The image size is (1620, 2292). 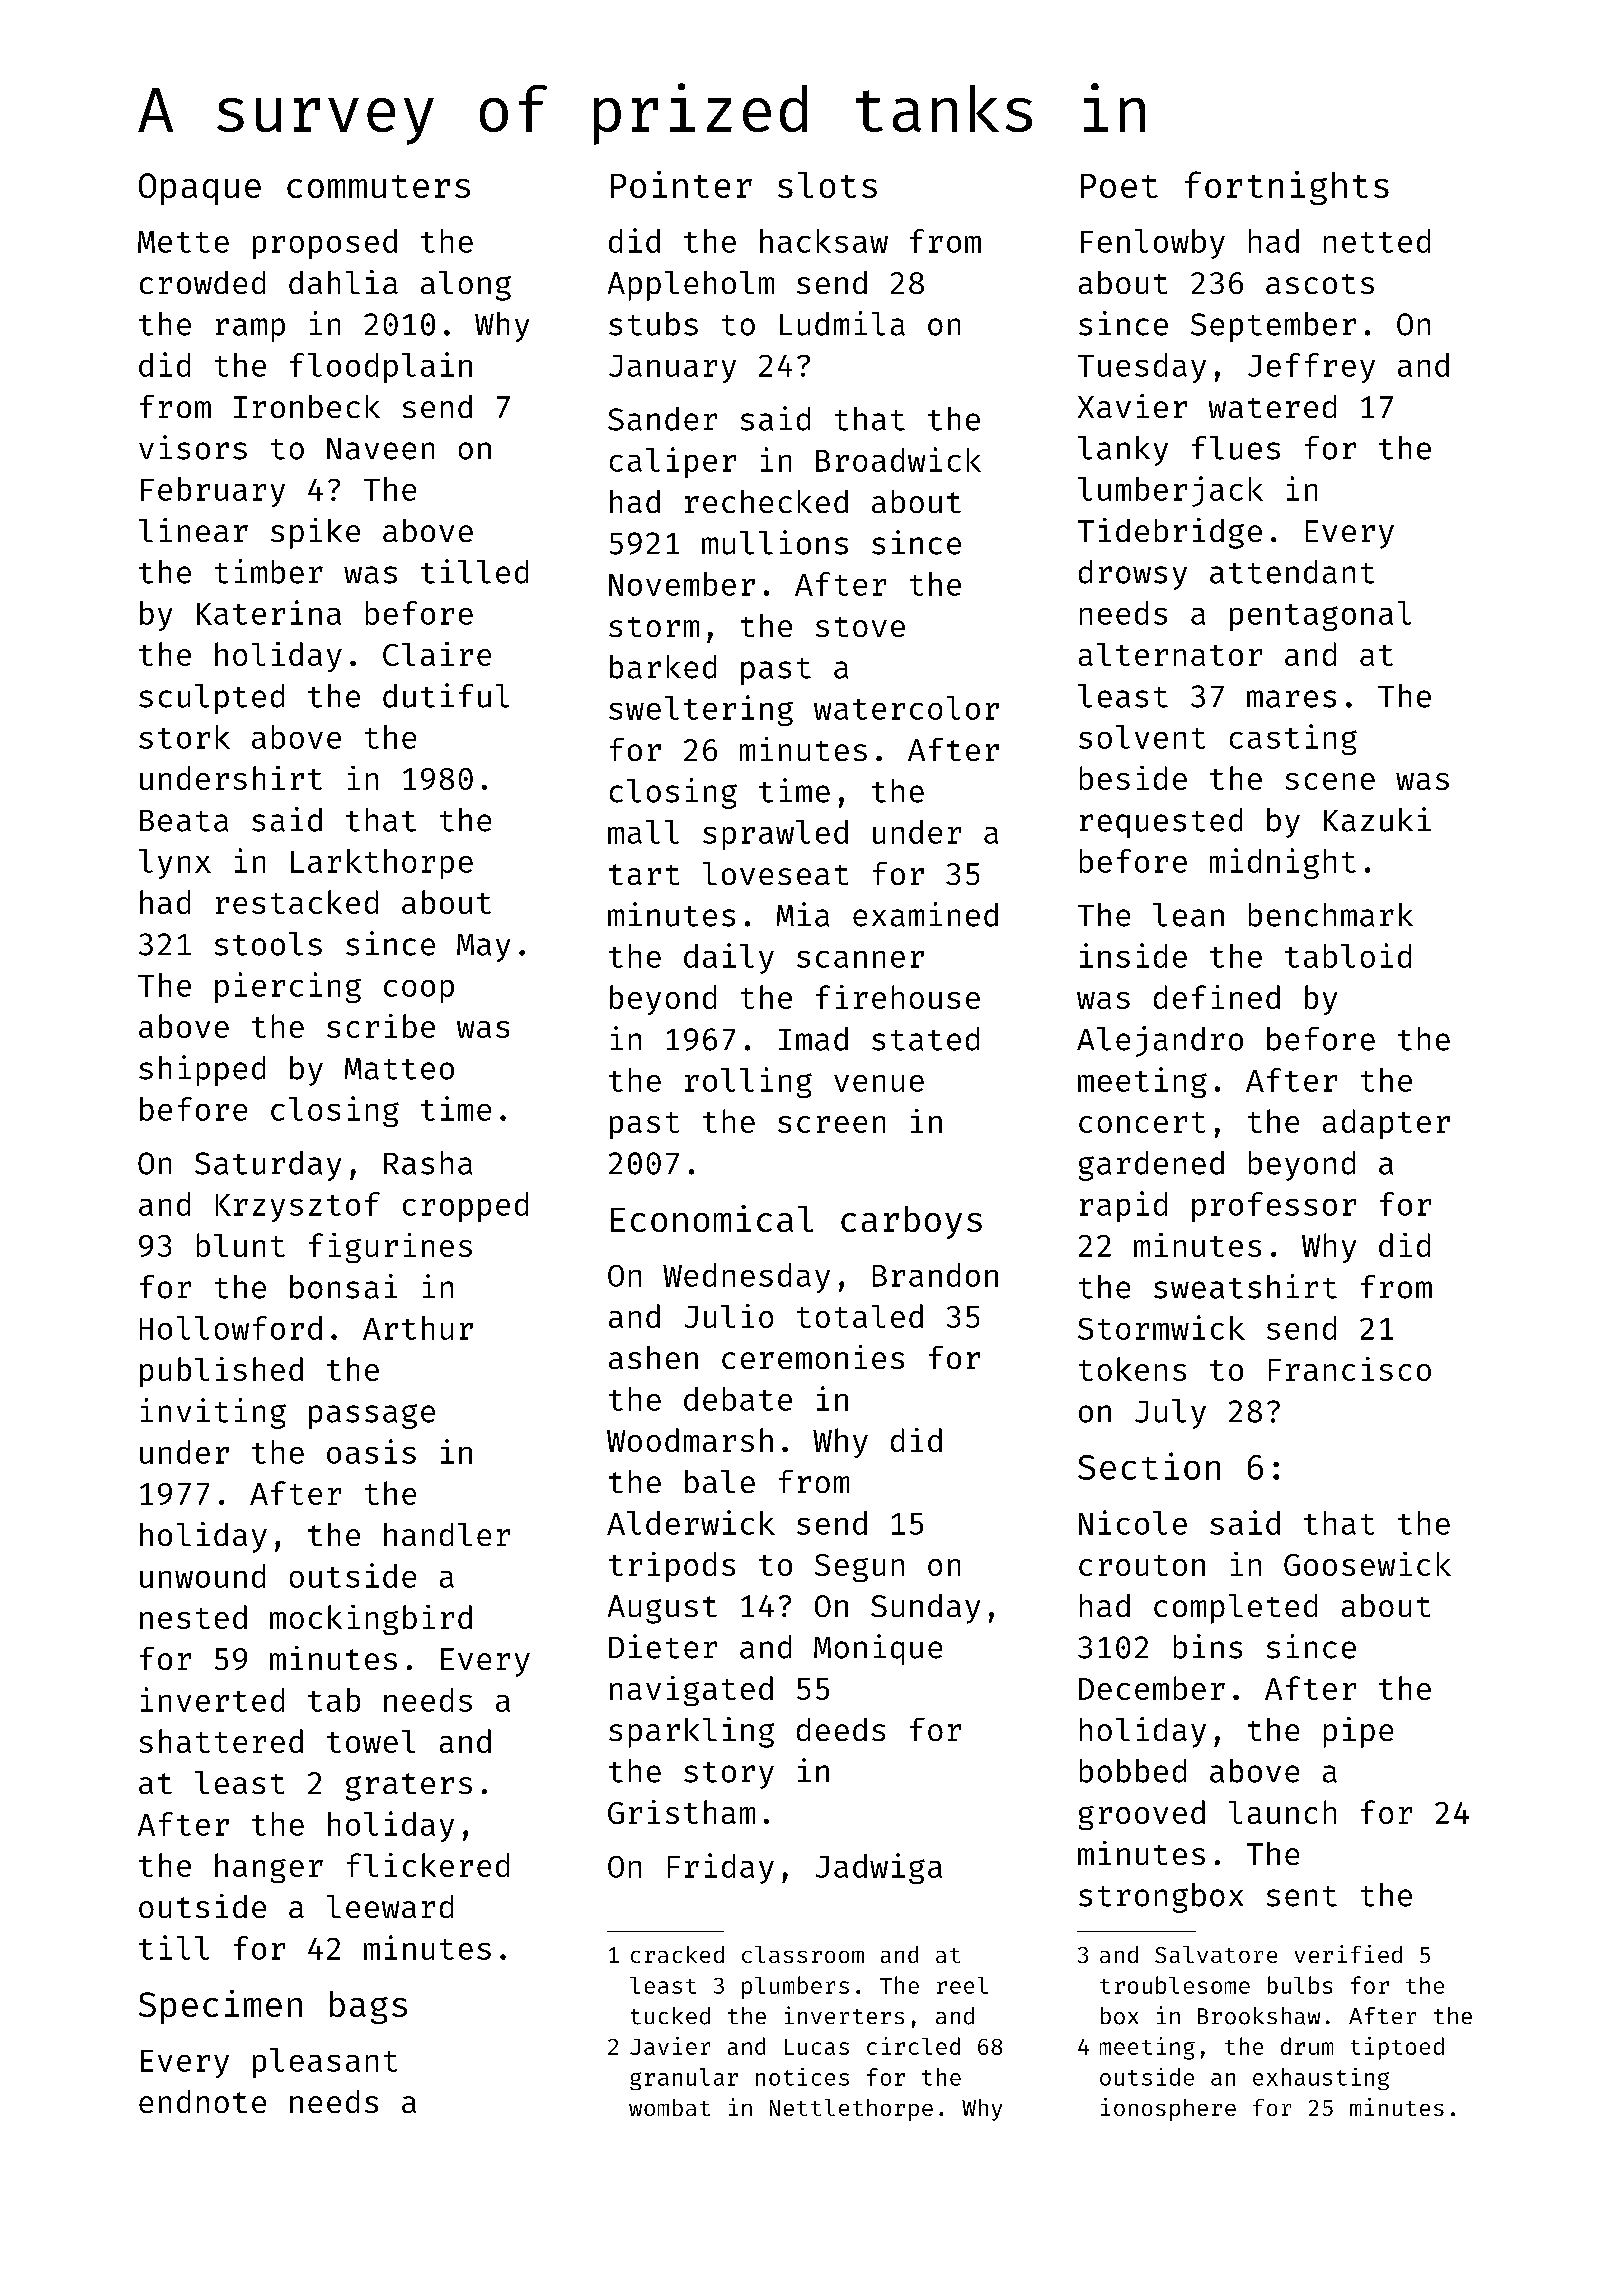 I want to click on visors, so click(x=193, y=447).
